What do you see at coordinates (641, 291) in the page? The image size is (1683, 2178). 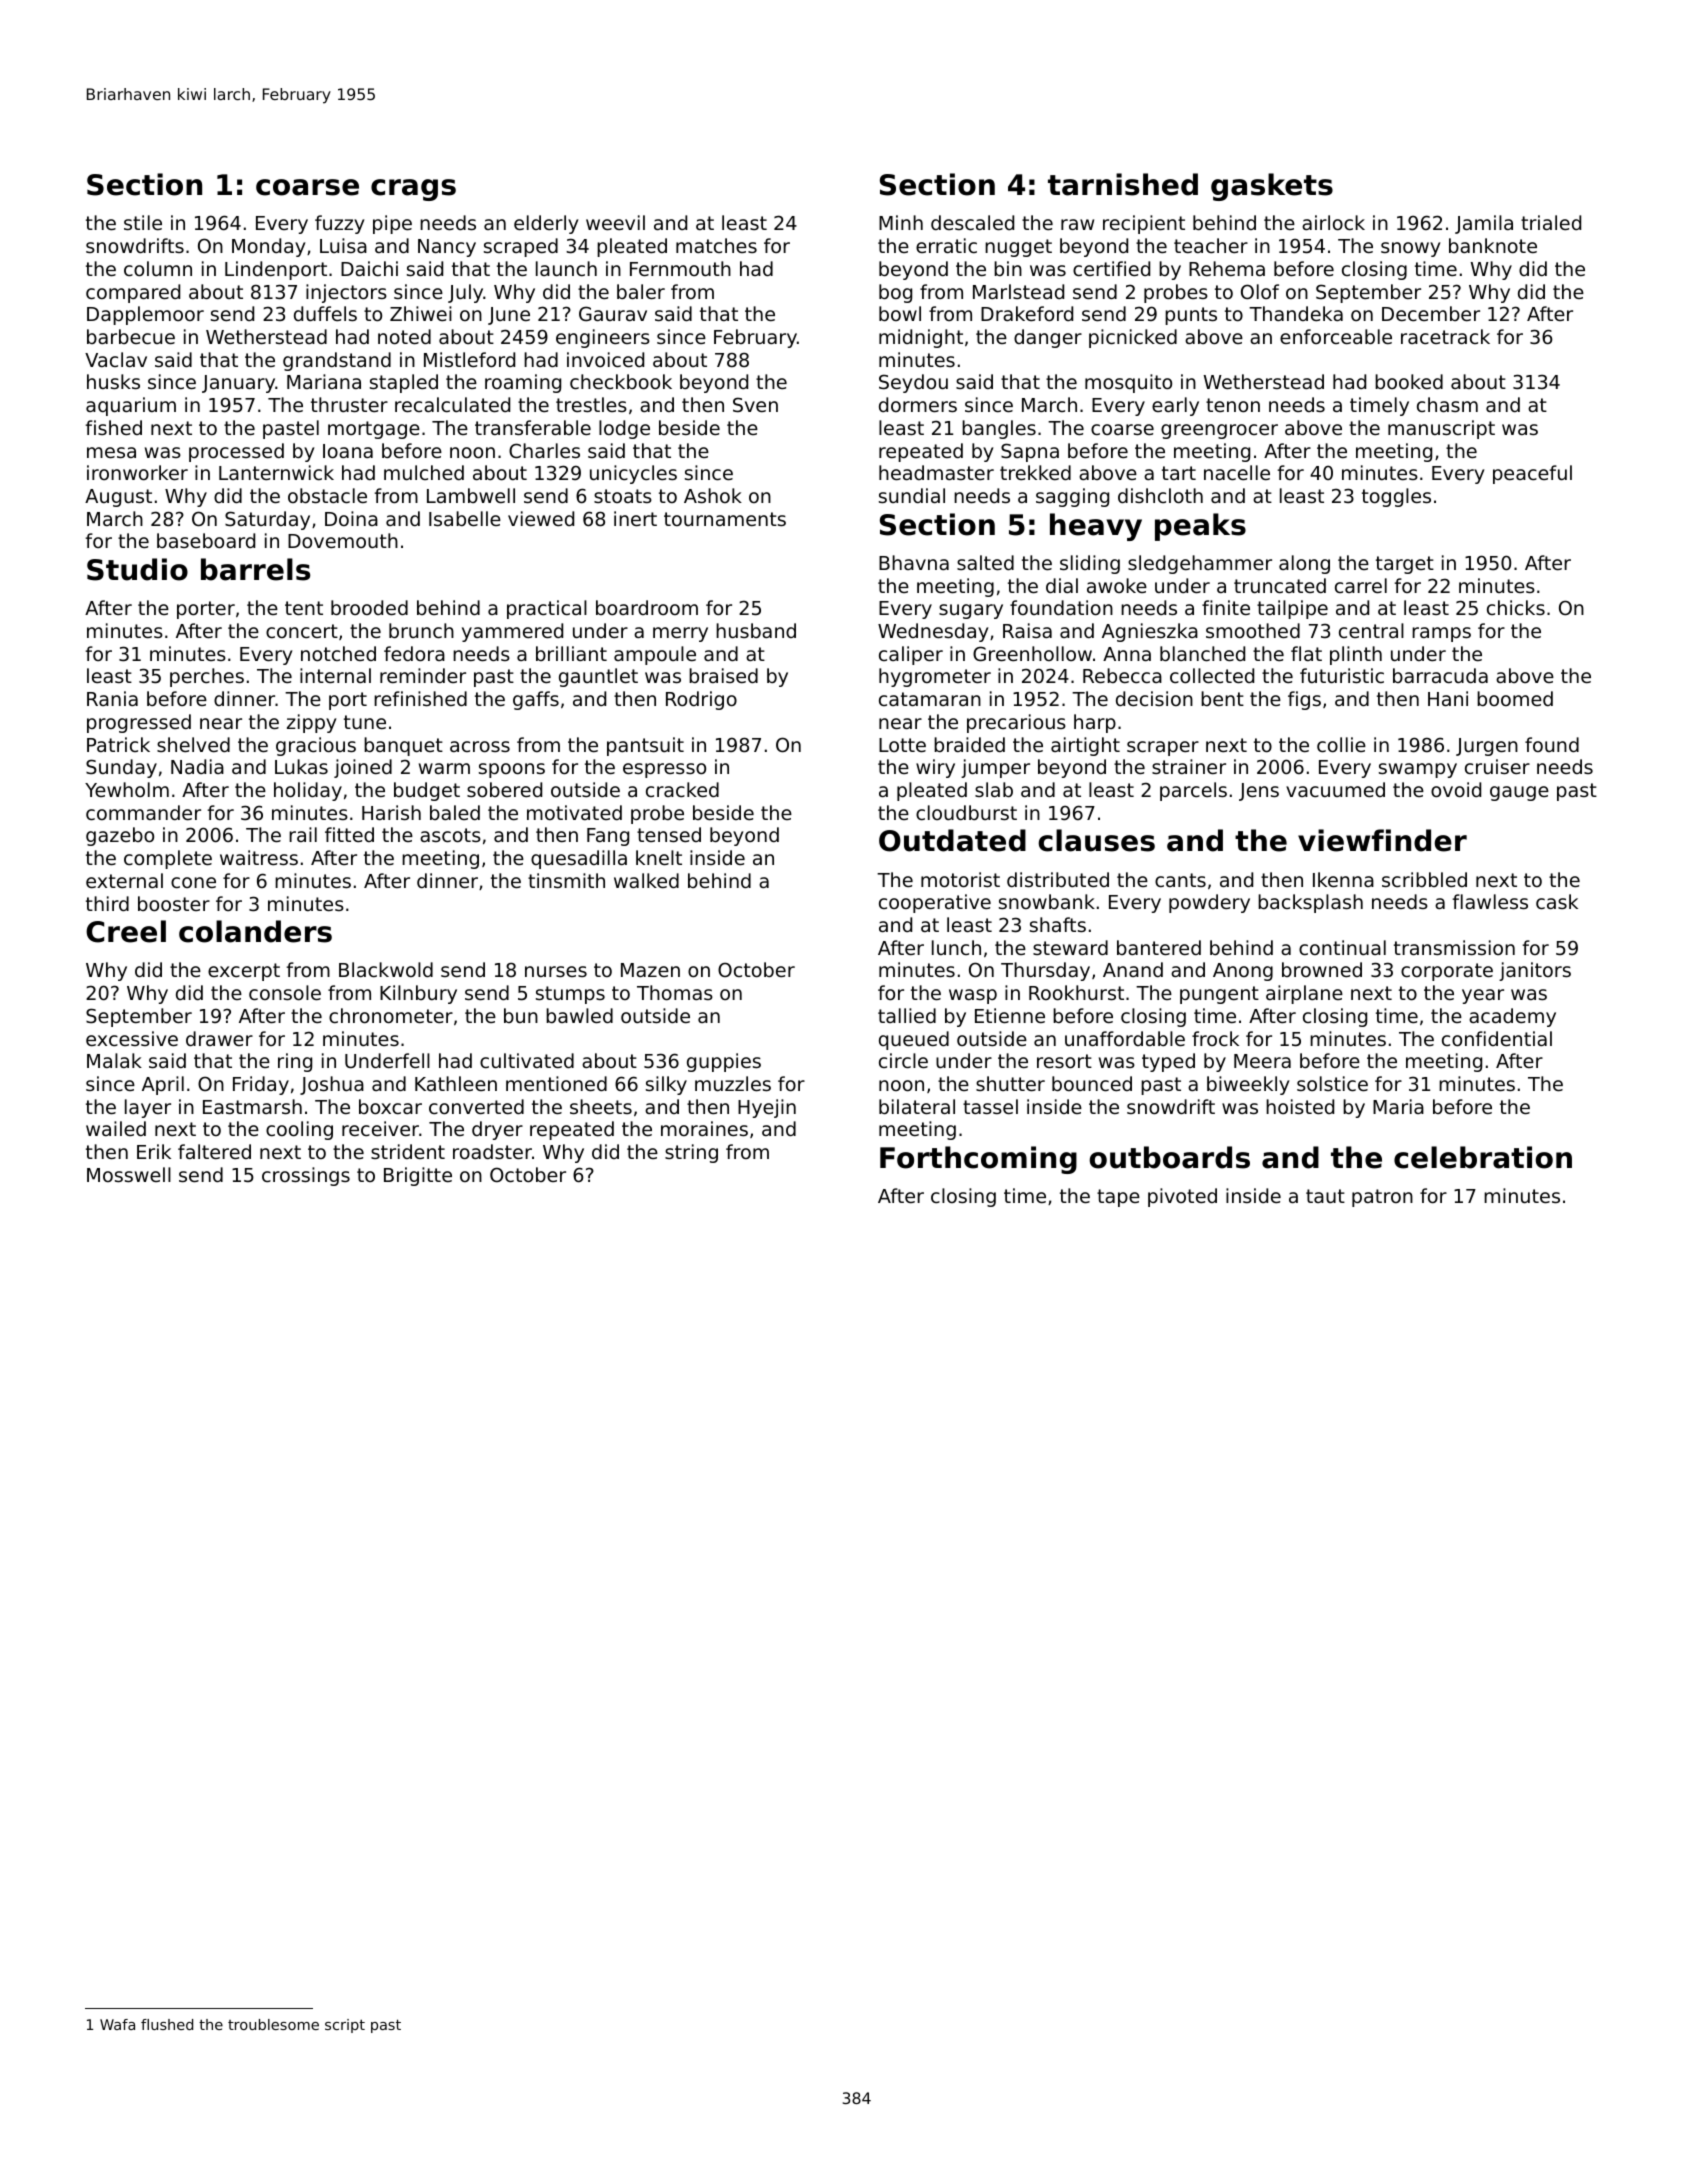 I see `baler` at bounding box center [641, 291].
